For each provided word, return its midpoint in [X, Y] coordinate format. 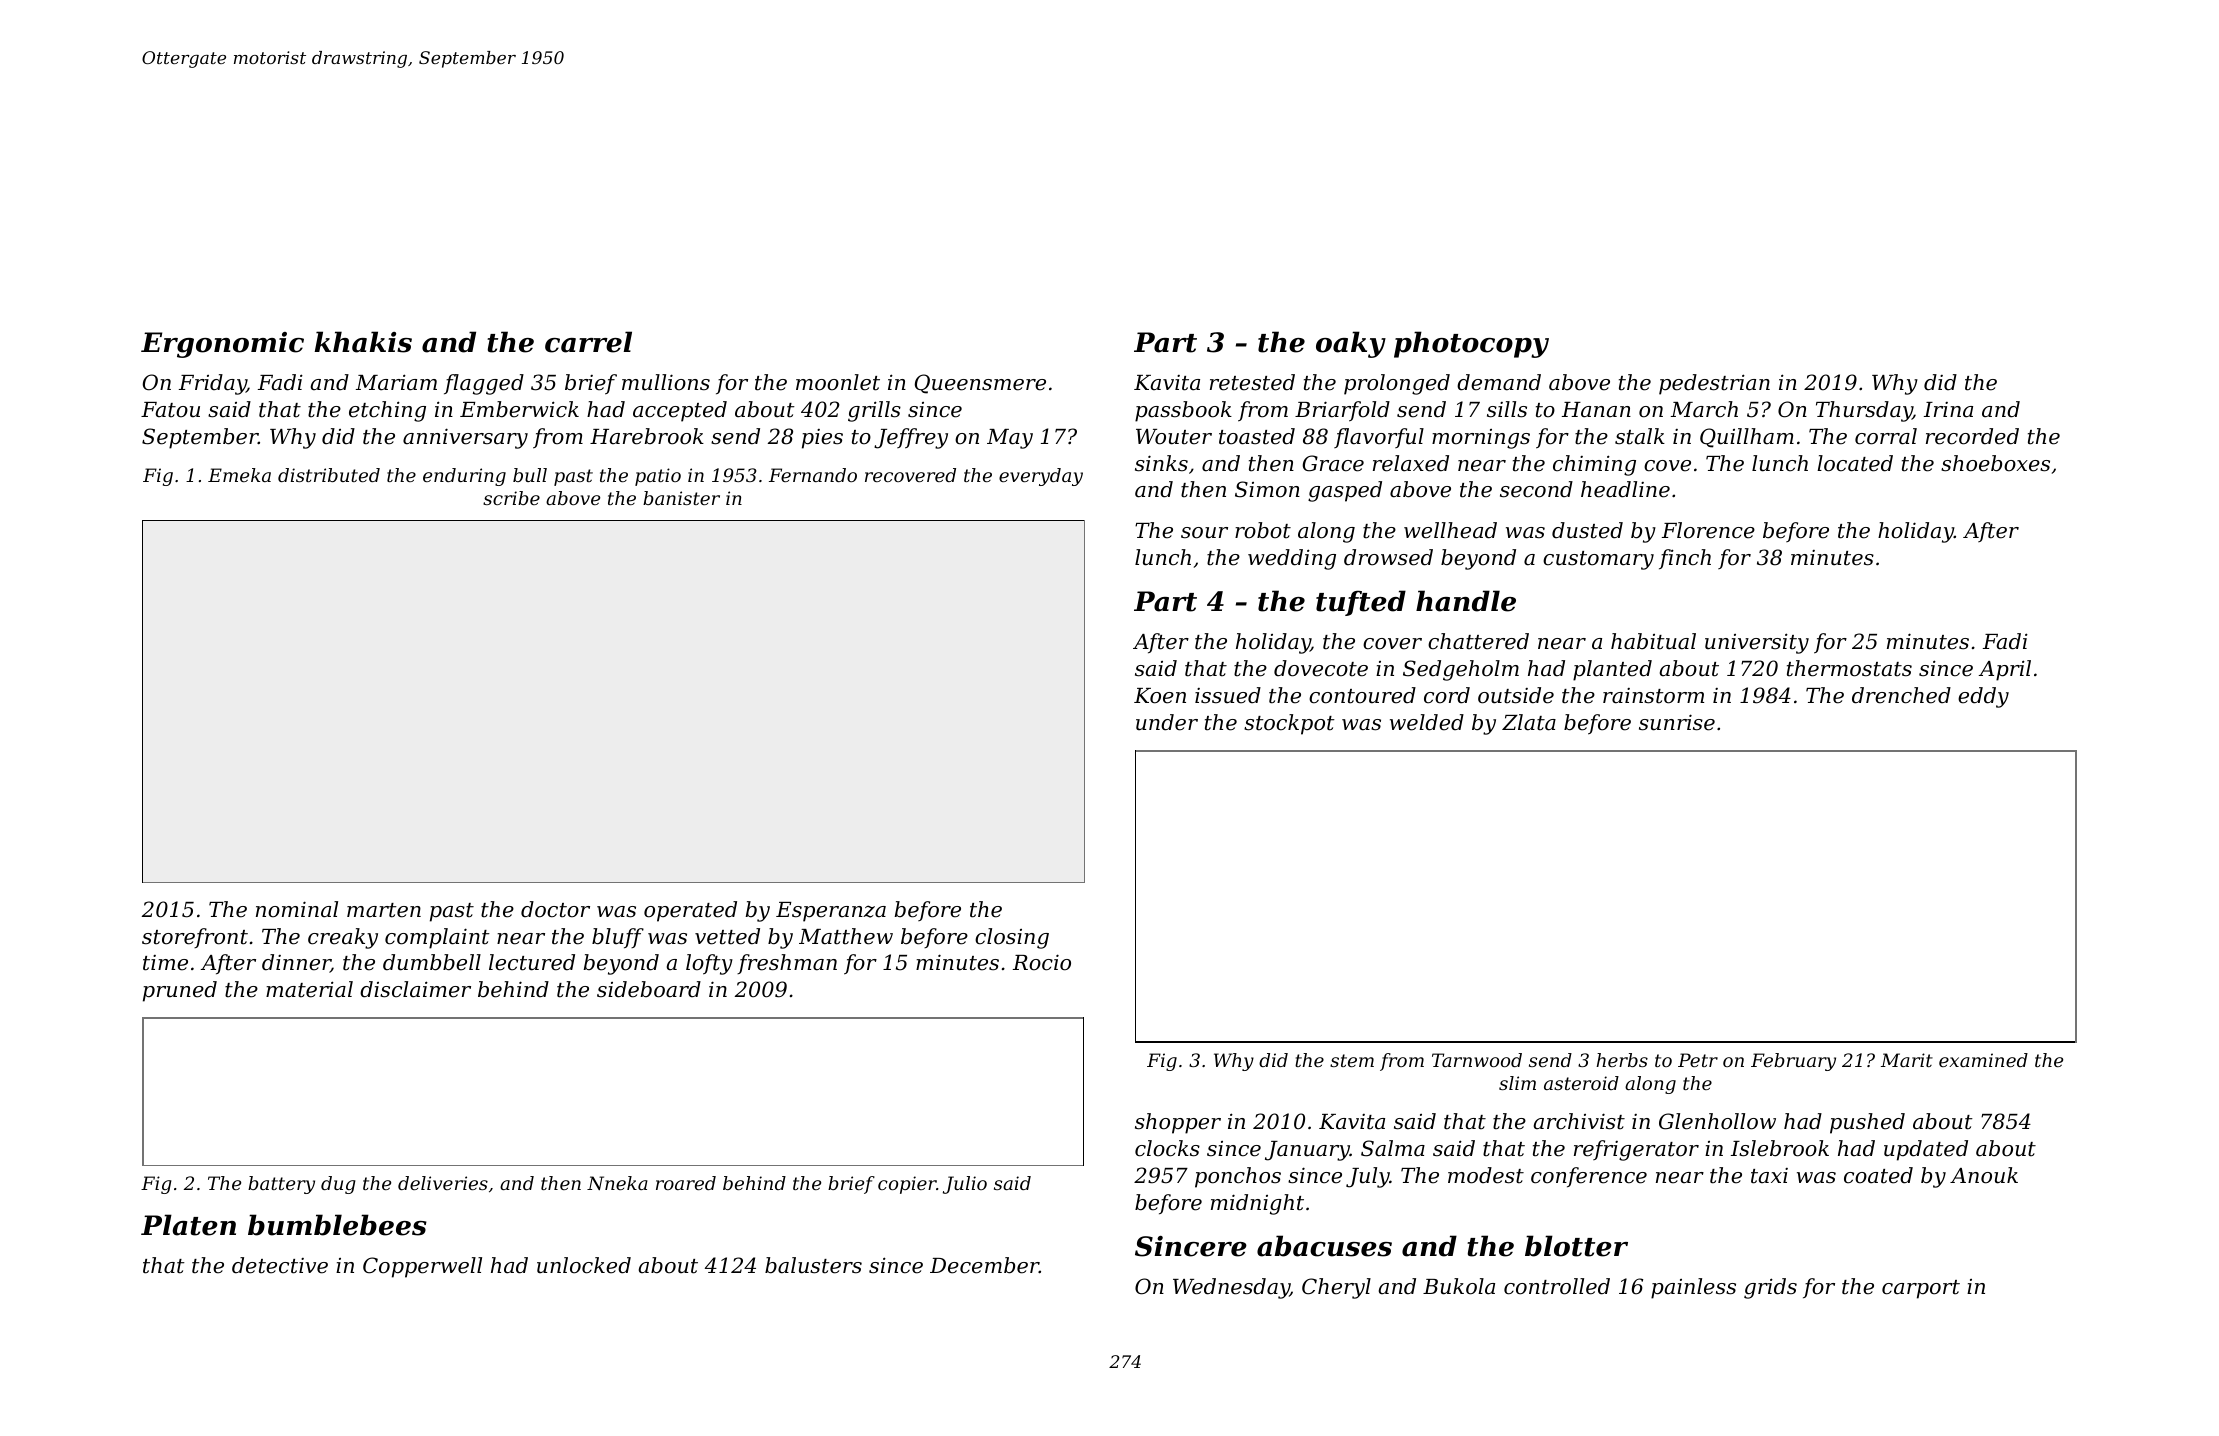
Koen [1160, 696]
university [1757, 643]
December [984, 1265]
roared [686, 1183]
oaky [1351, 344]
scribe [511, 498]
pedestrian [1714, 384]
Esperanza [831, 912]
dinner [296, 963]
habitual [1653, 641]
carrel [588, 342]
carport [1921, 1289]
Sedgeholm [1461, 670]
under [1167, 722]
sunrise [1677, 722]
